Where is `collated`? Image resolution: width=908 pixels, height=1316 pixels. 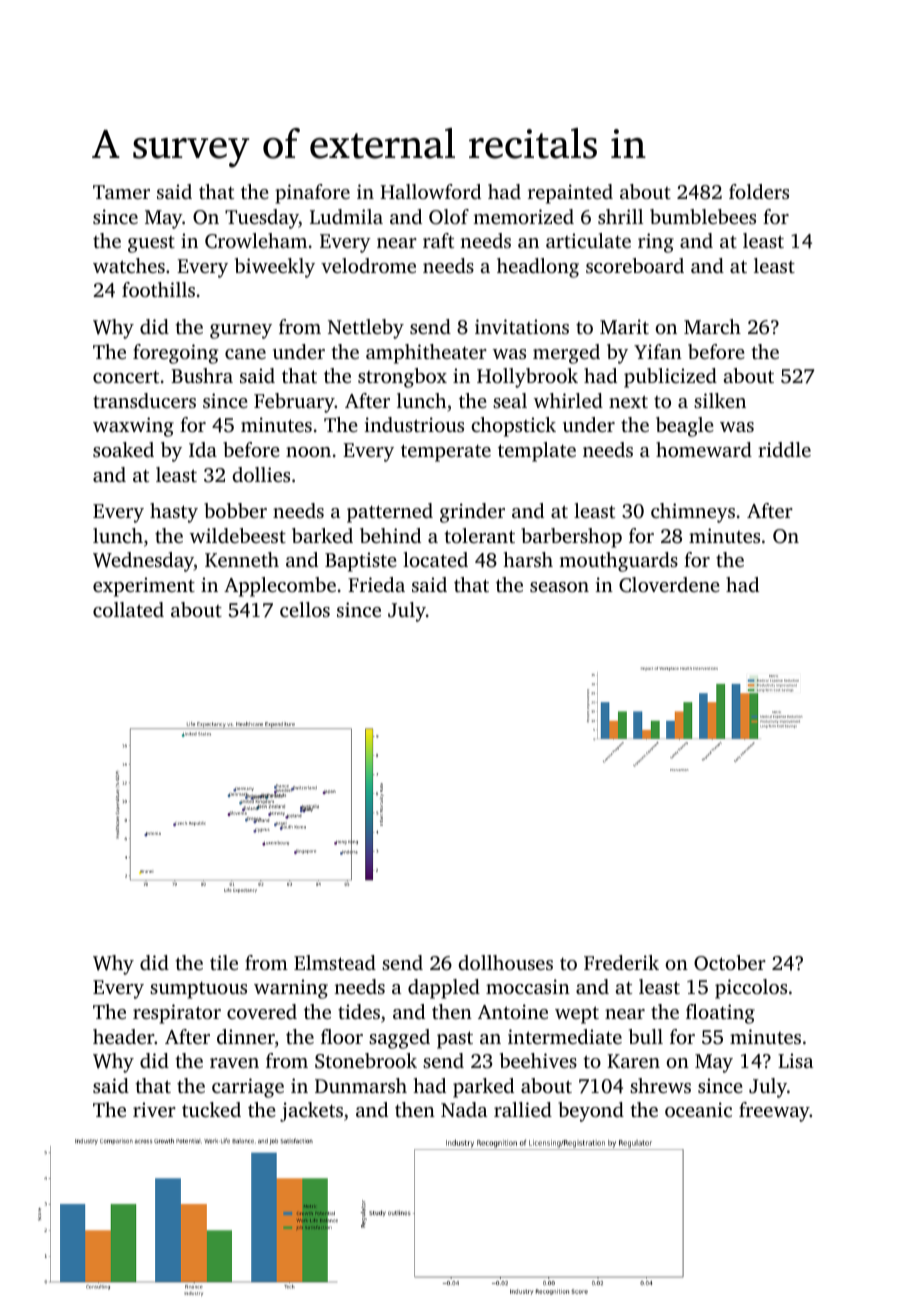
collated is located at coordinates (128, 609).
